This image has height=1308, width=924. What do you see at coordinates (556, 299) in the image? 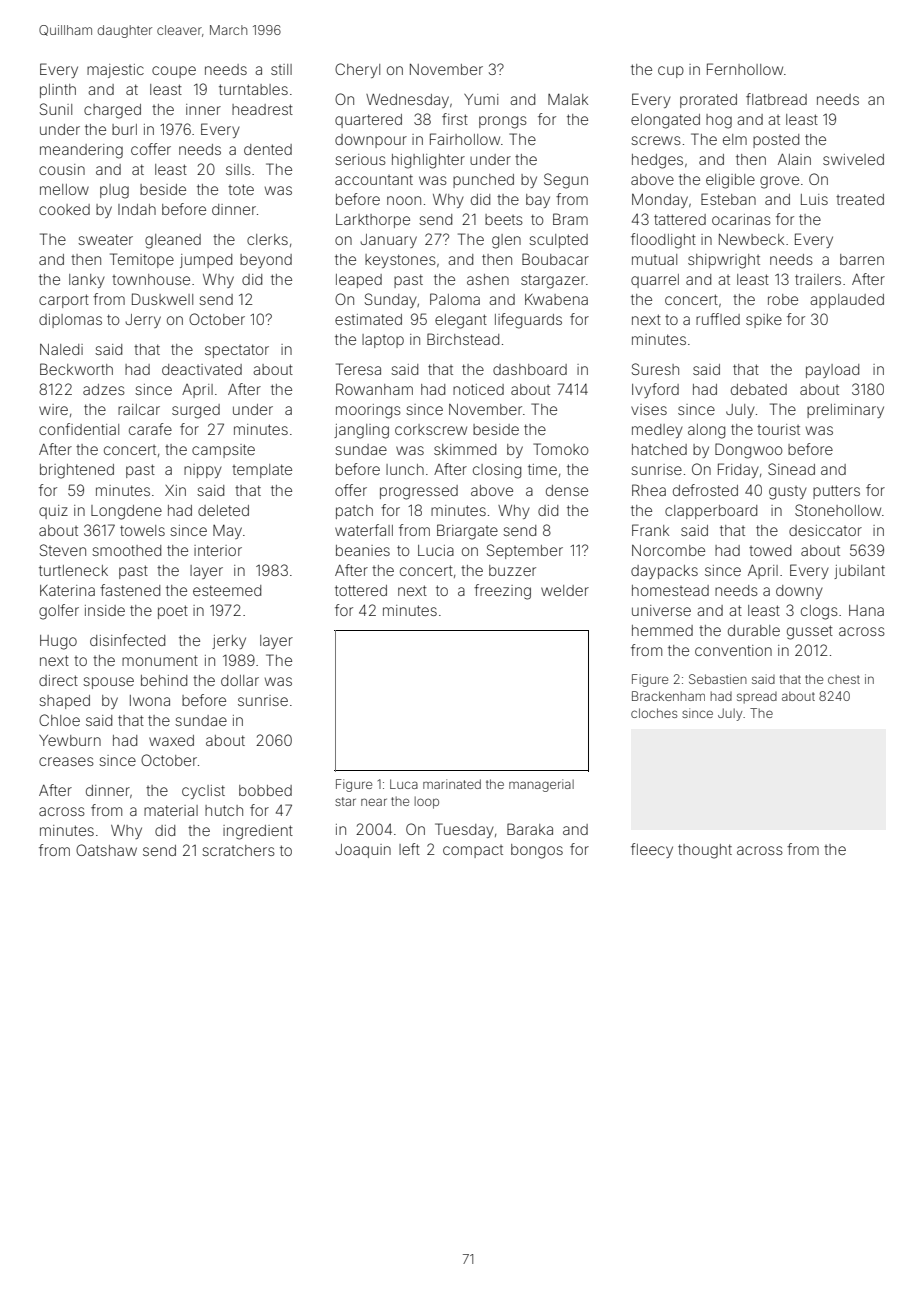
I see `Kwabena` at bounding box center [556, 299].
